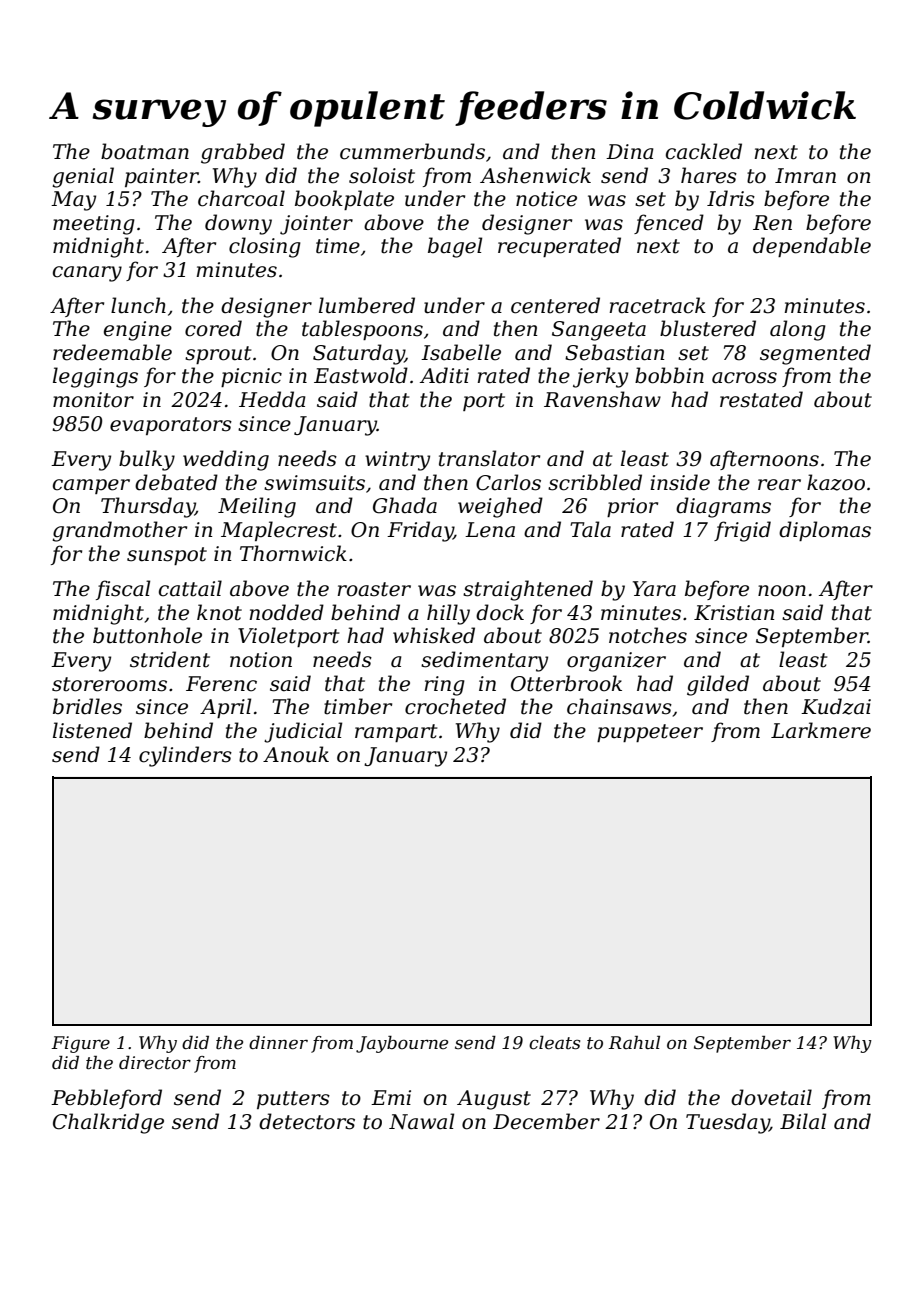 The width and height of the screenshot is (924, 1308). What do you see at coordinates (508, 482) in the screenshot?
I see `Carlos` at bounding box center [508, 482].
